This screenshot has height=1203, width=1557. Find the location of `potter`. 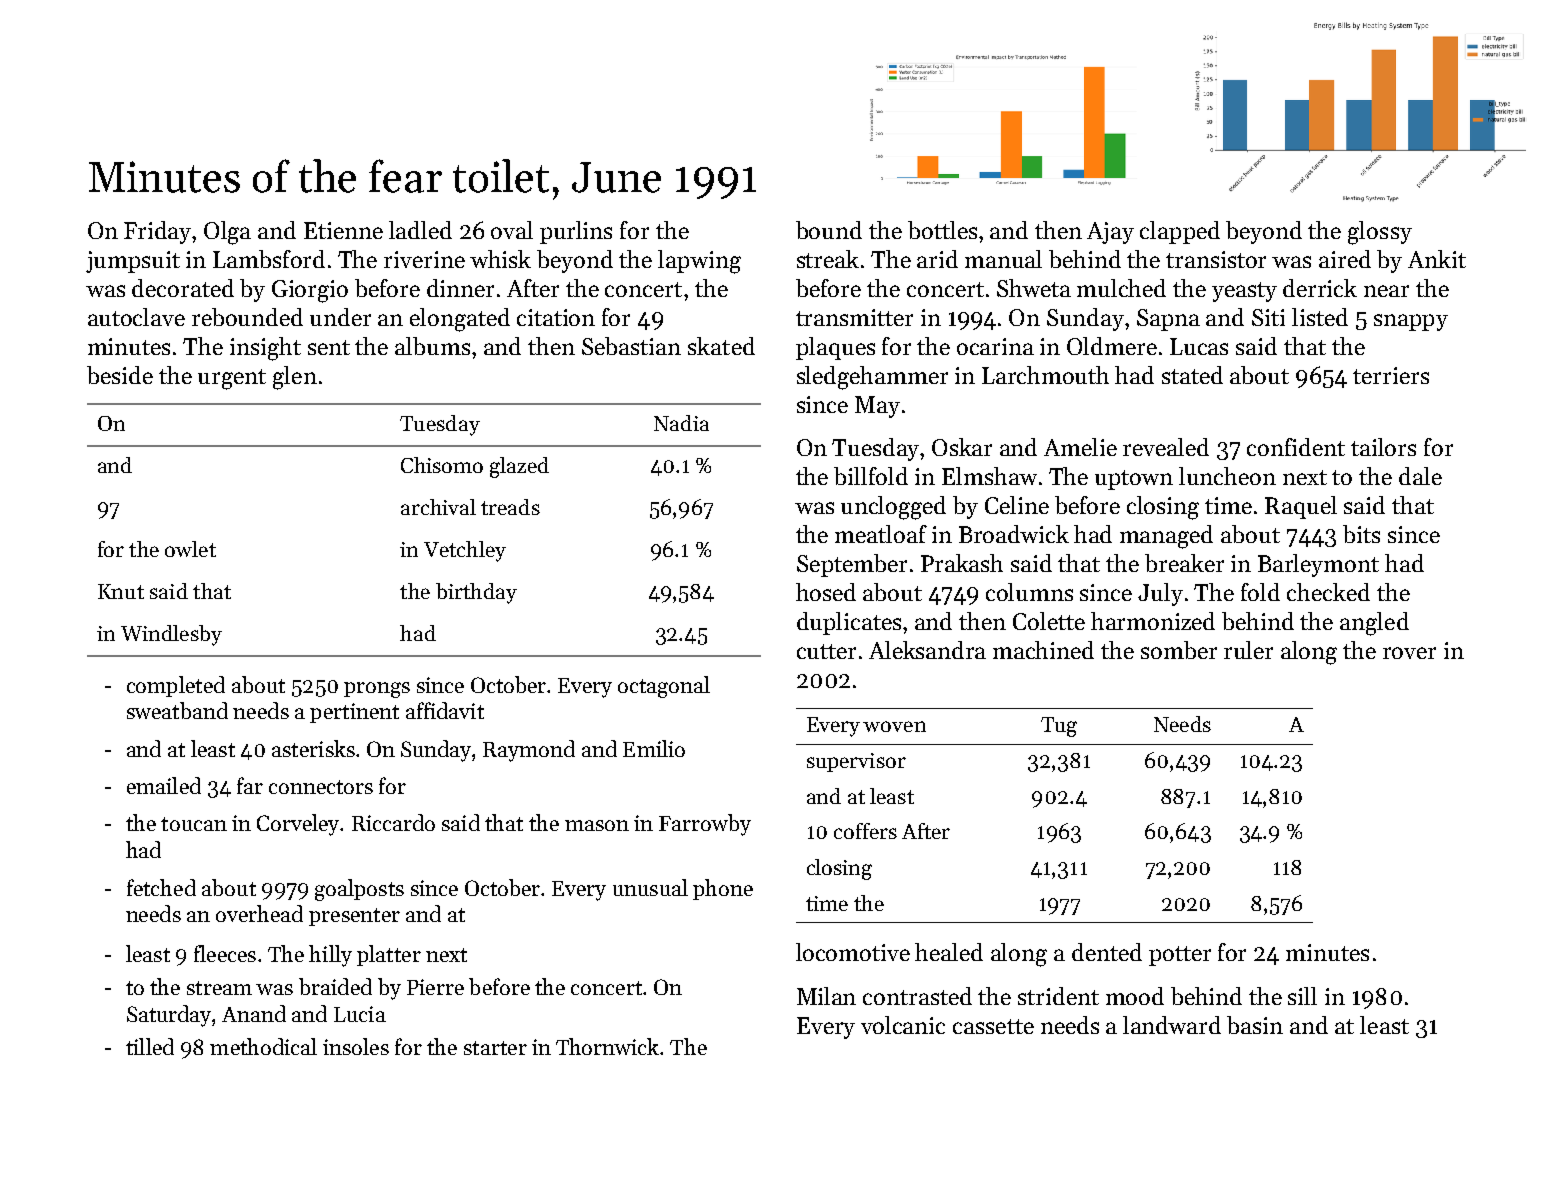

potter is located at coordinates (1180, 956).
